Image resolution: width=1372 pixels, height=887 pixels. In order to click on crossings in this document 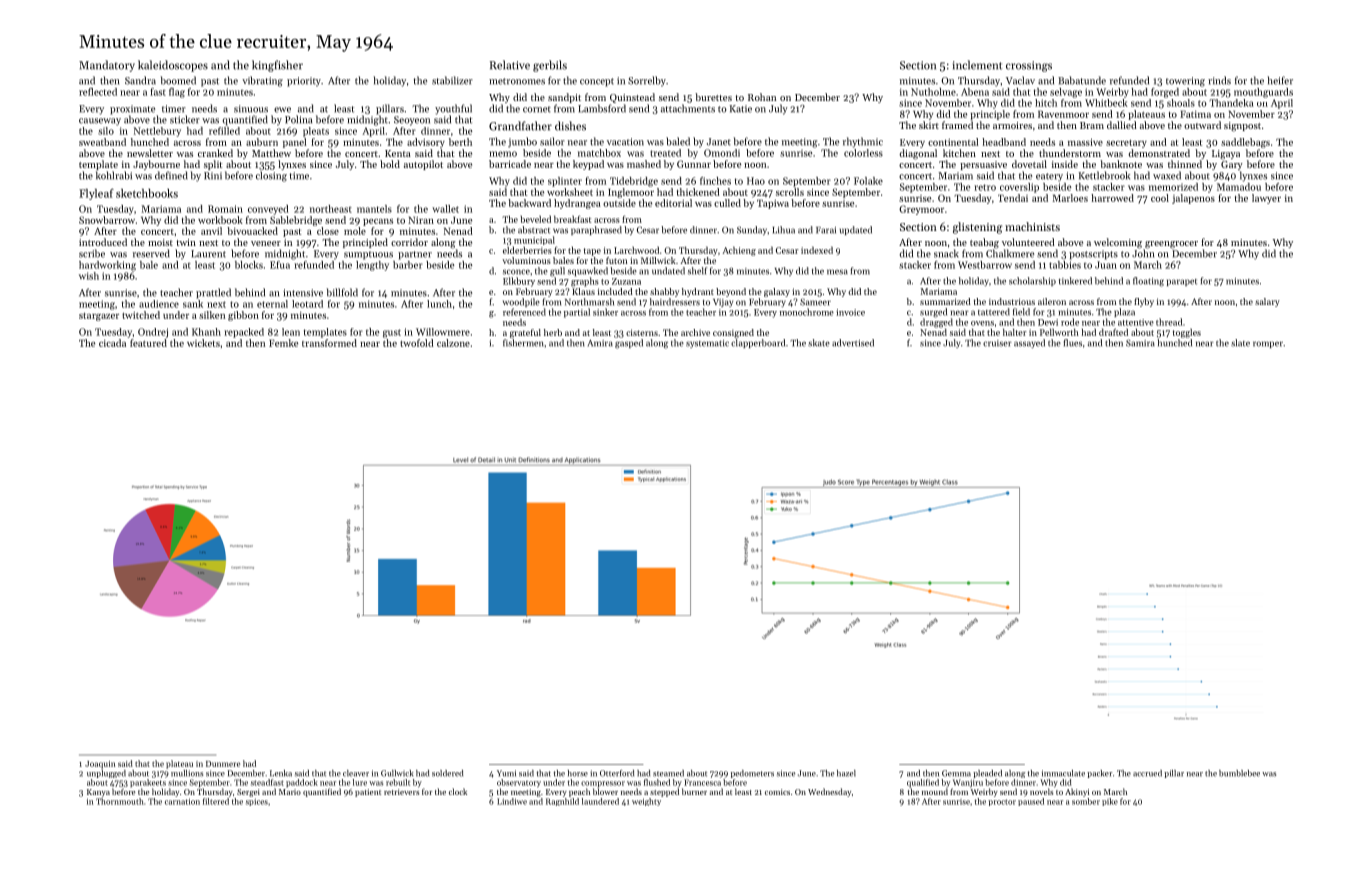, I will do `click(1029, 66)`.
